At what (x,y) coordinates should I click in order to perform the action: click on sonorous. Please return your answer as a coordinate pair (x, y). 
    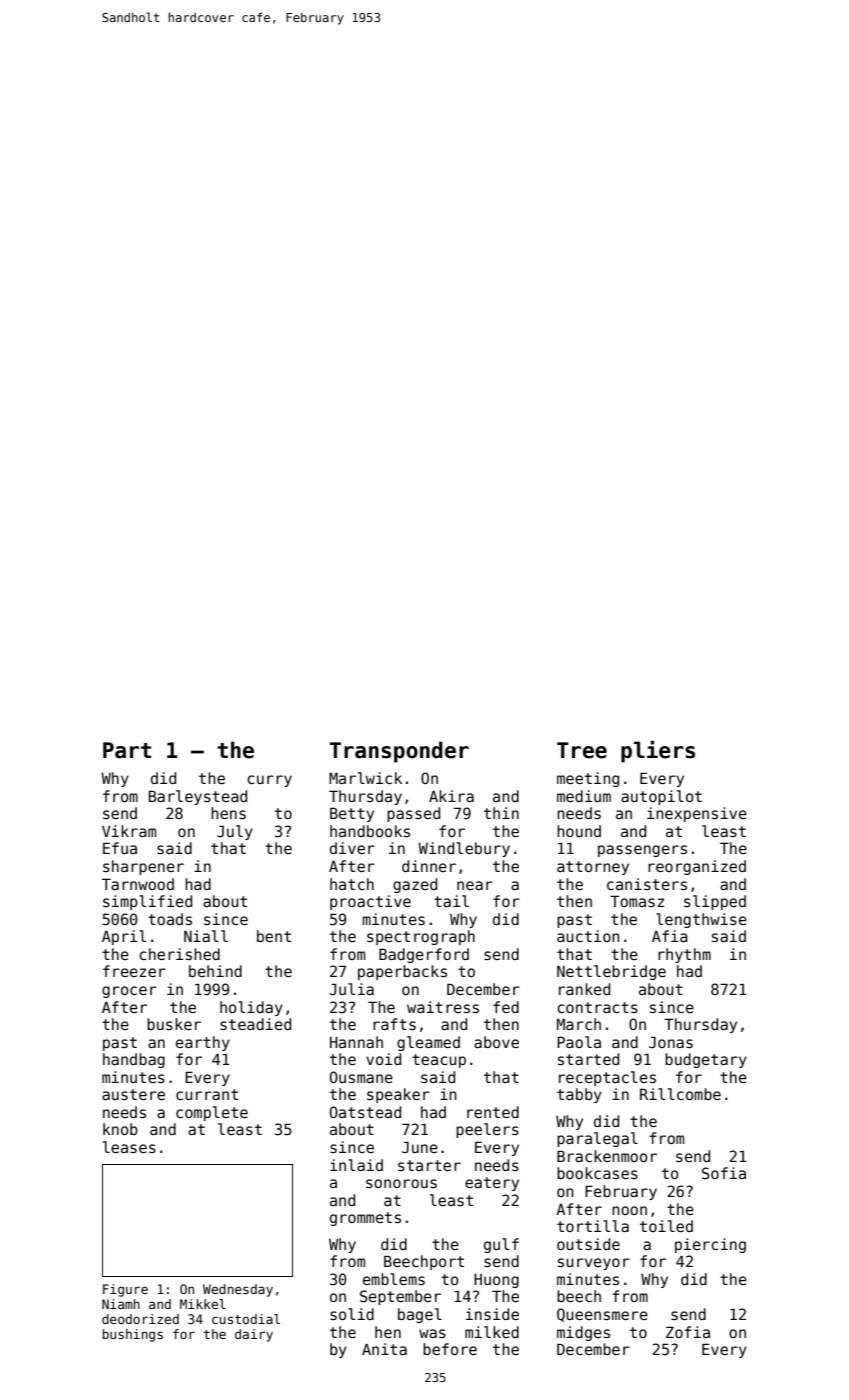
    Looking at the image, I should click on (401, 1183).
